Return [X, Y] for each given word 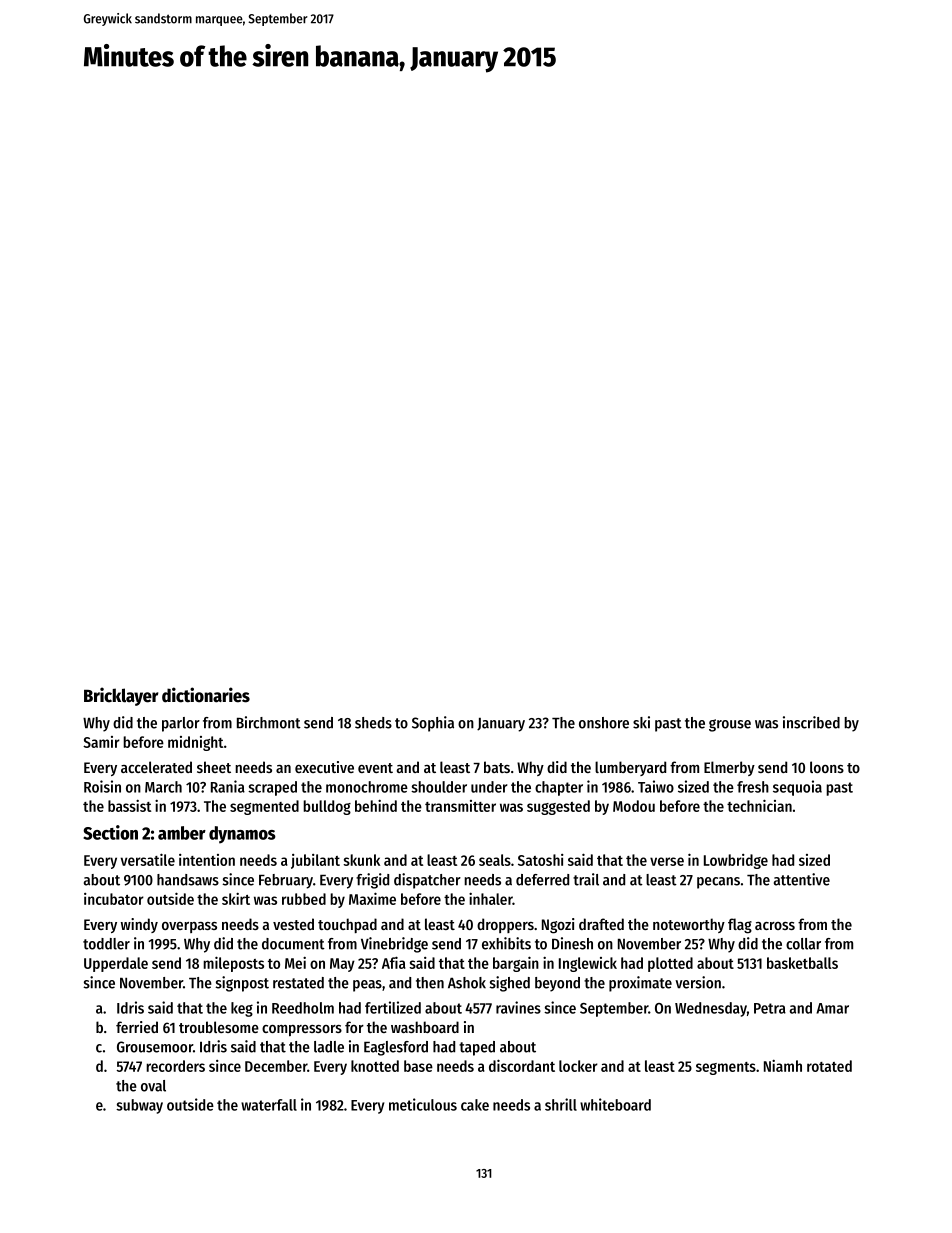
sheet [214, 767]
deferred [542, 880]
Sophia [433, 724]
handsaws [188, 880]
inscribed [811, 722]
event [375, 768]
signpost [242, 984]
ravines [518, 1007]
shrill [561, 1104]
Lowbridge [736, 861]
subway [139, 1106]
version [698, 982]
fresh [753, 787]
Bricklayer [121, 696]
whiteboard [615, 1104]
